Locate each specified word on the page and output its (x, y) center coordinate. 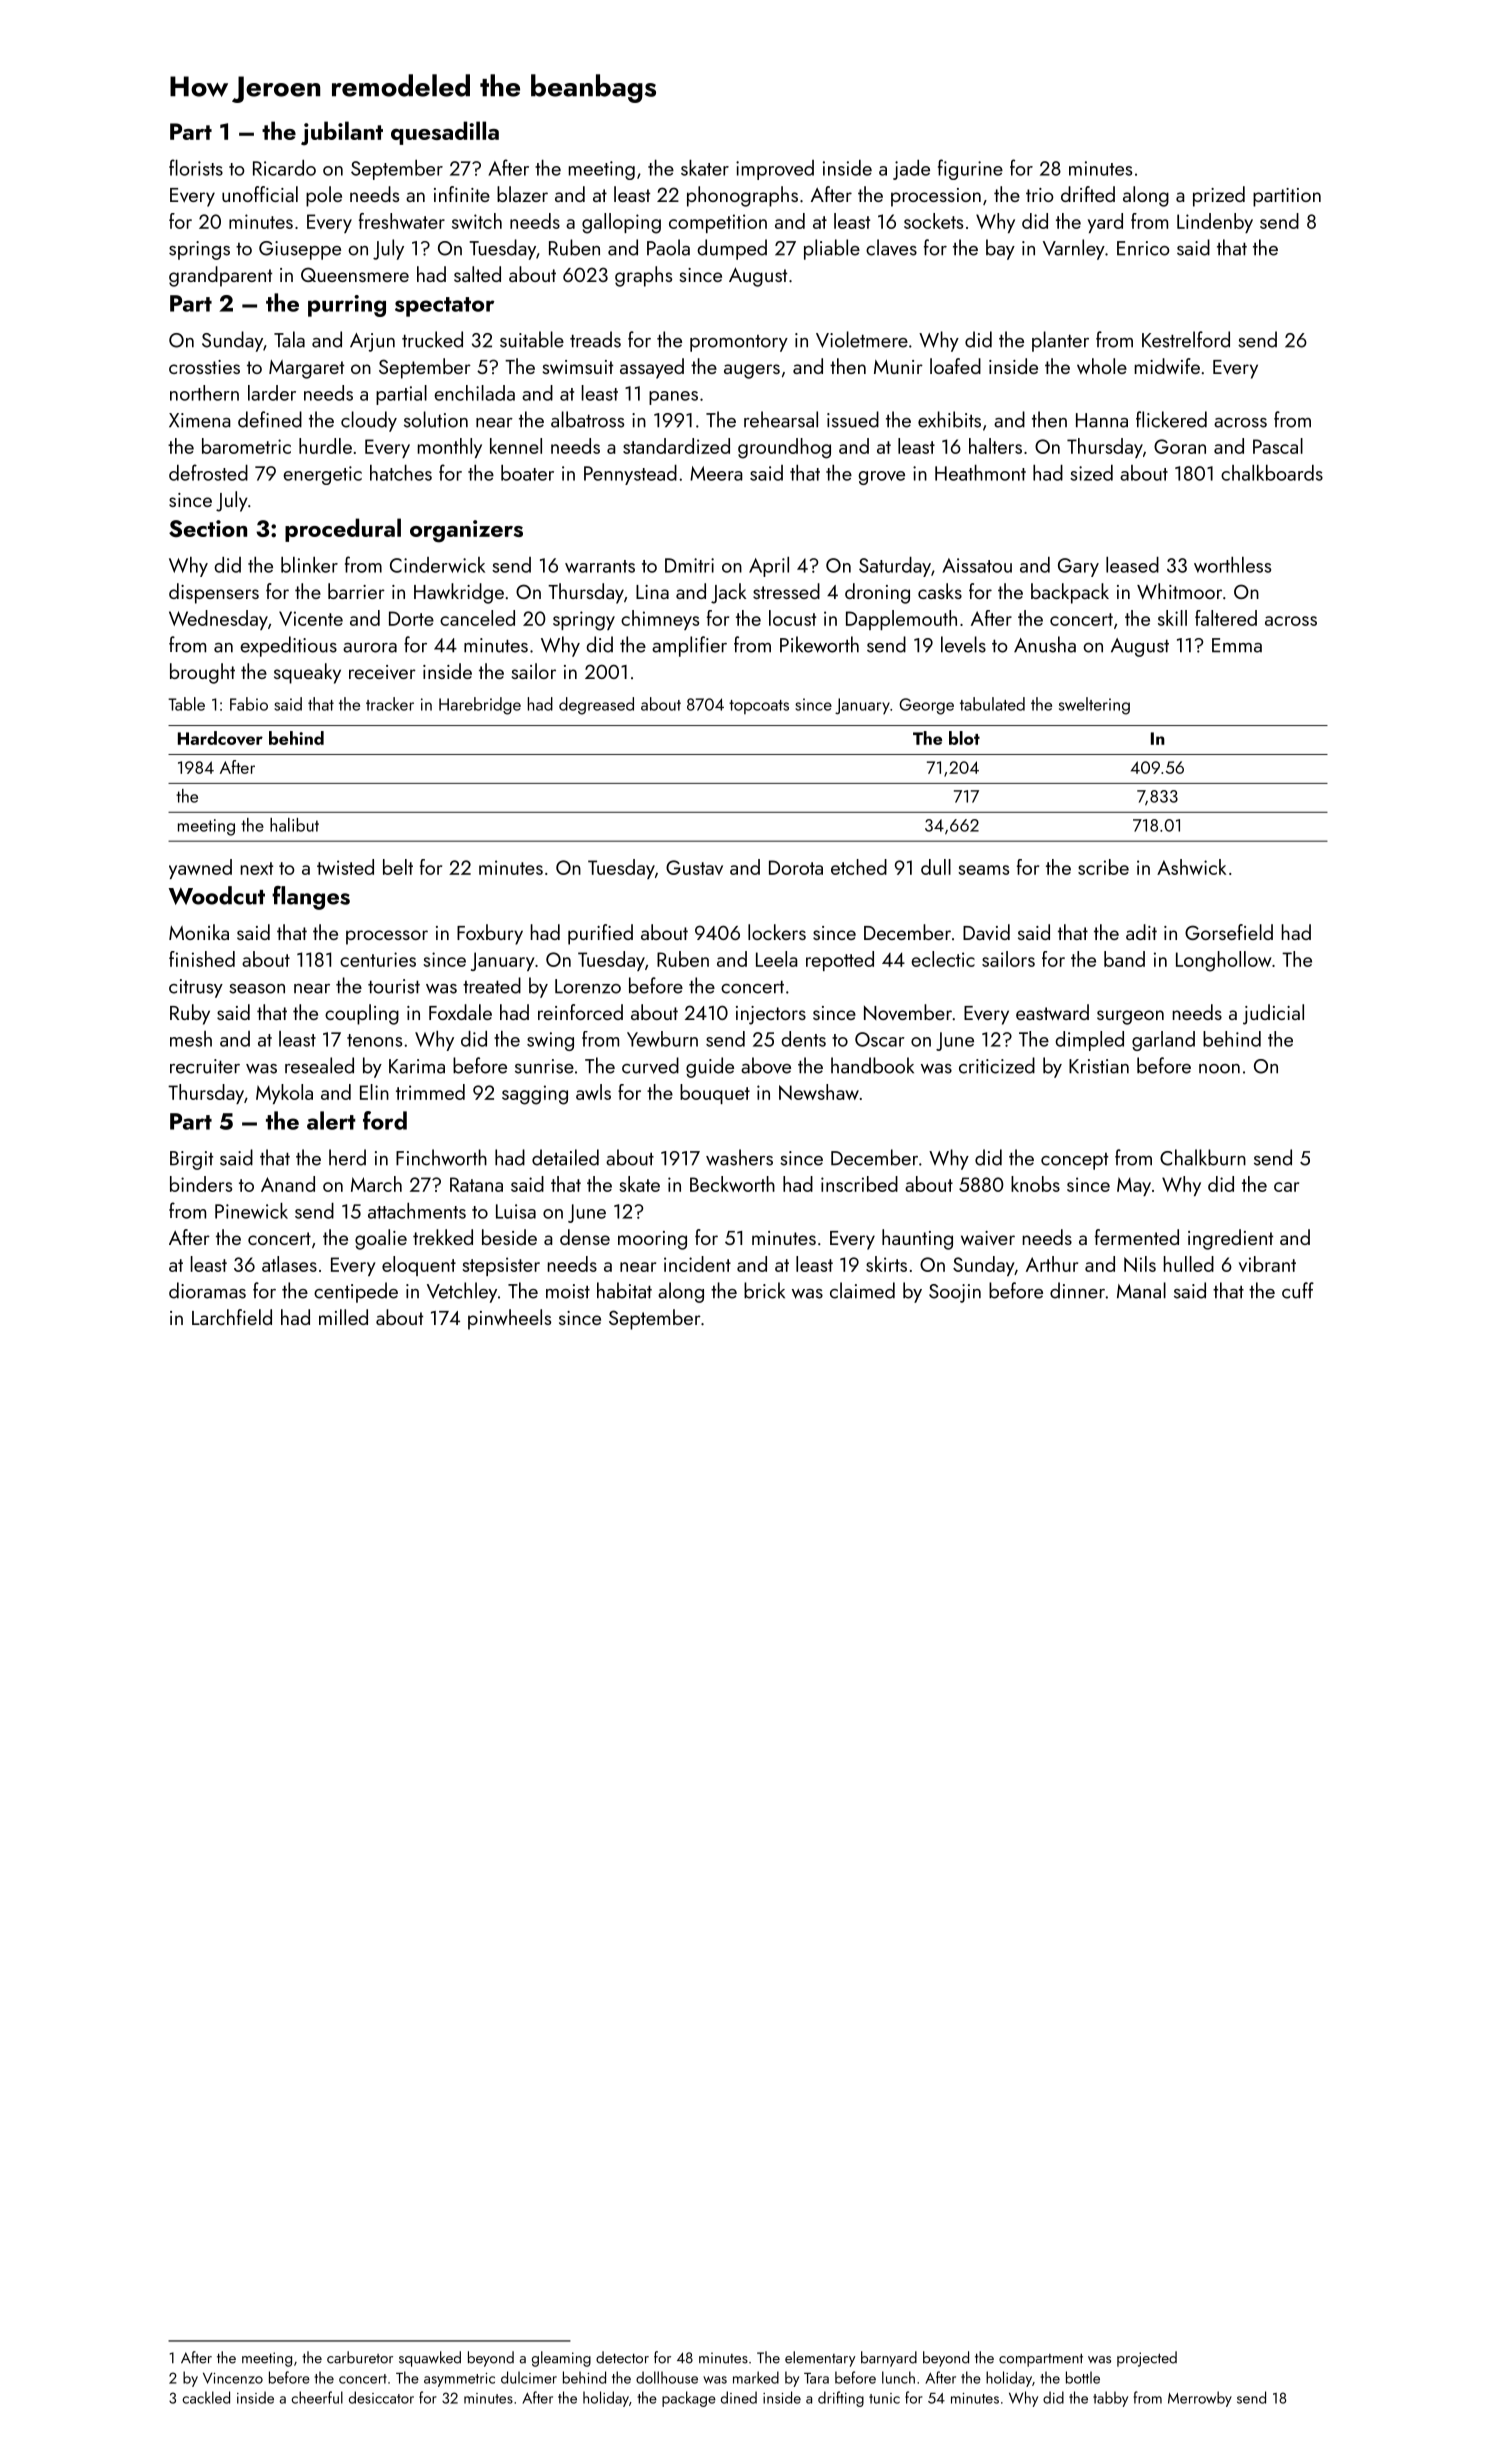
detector (622, 2357)
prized (1219, 196)
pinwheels (509, 1319)
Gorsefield (1229, 932)
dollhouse (667, 2377)
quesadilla (445, 133)
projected (1147, 2359)
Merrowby (1200, 2399)
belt (398, 867)
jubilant (342, 133)
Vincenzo (233, 2378)
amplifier (689, 646)
